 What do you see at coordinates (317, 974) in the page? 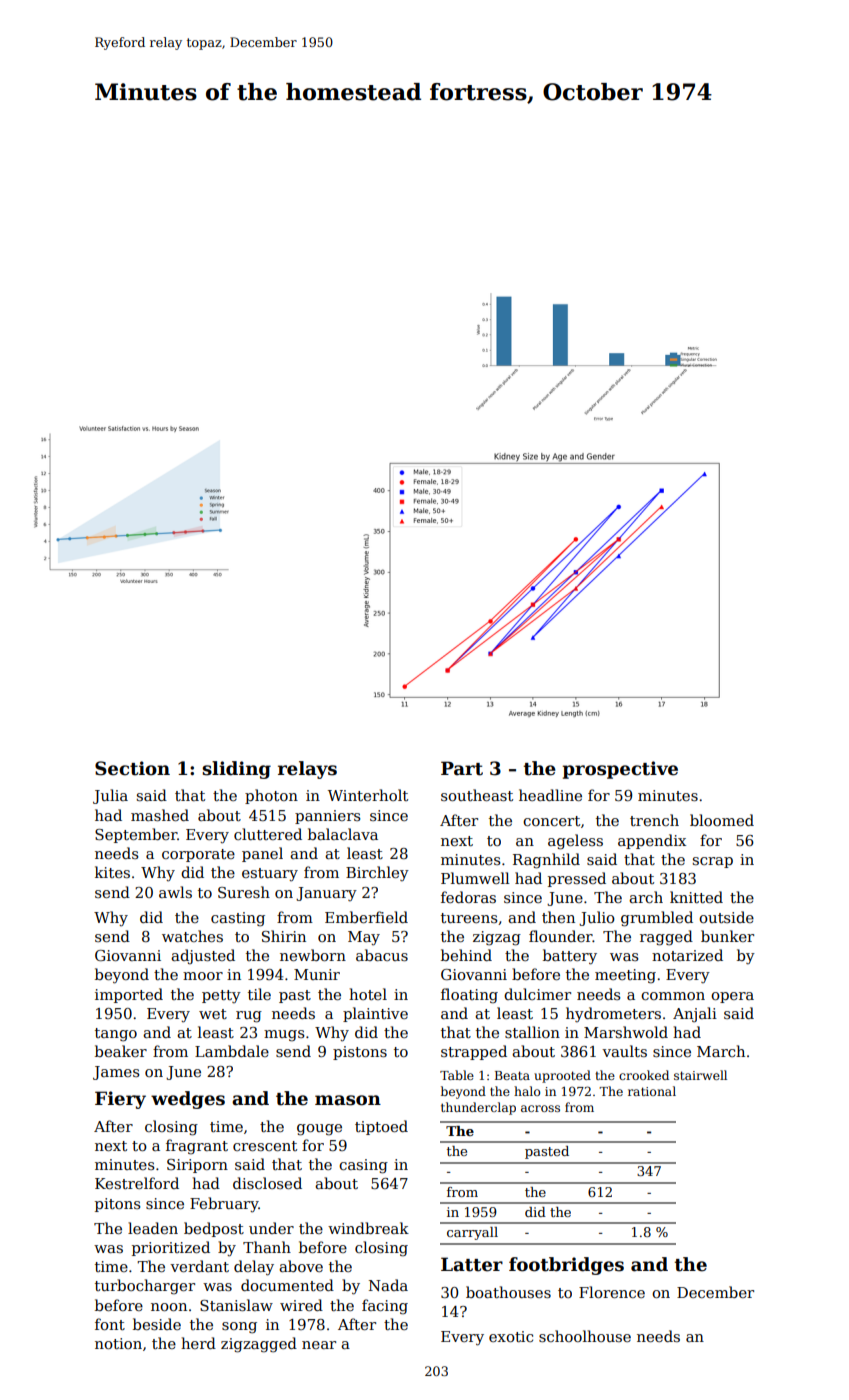
I see `Munir` at bounding box center [317, 974].
